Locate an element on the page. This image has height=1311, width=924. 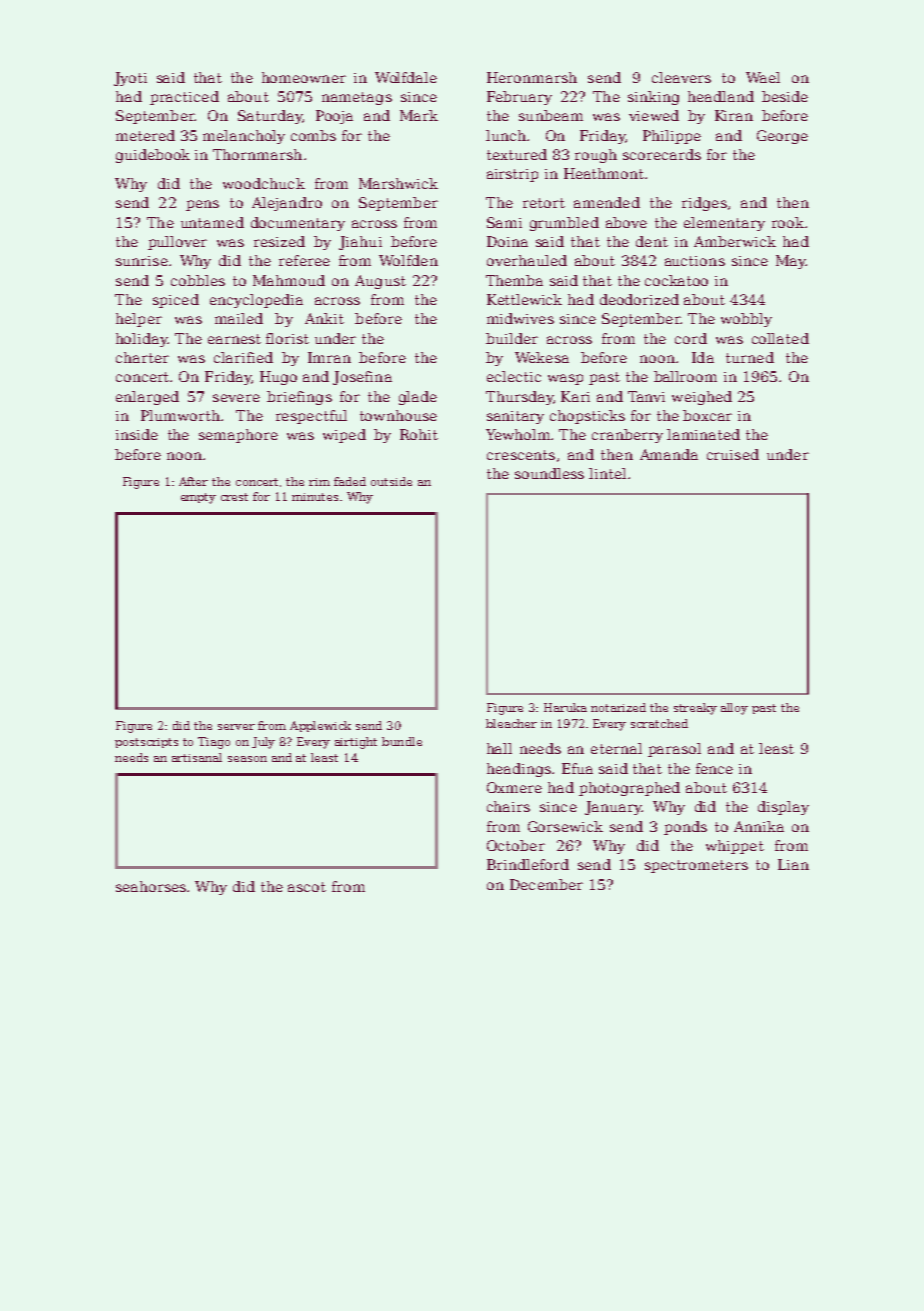
Wolfdale is located at coordinates (406, 77).
